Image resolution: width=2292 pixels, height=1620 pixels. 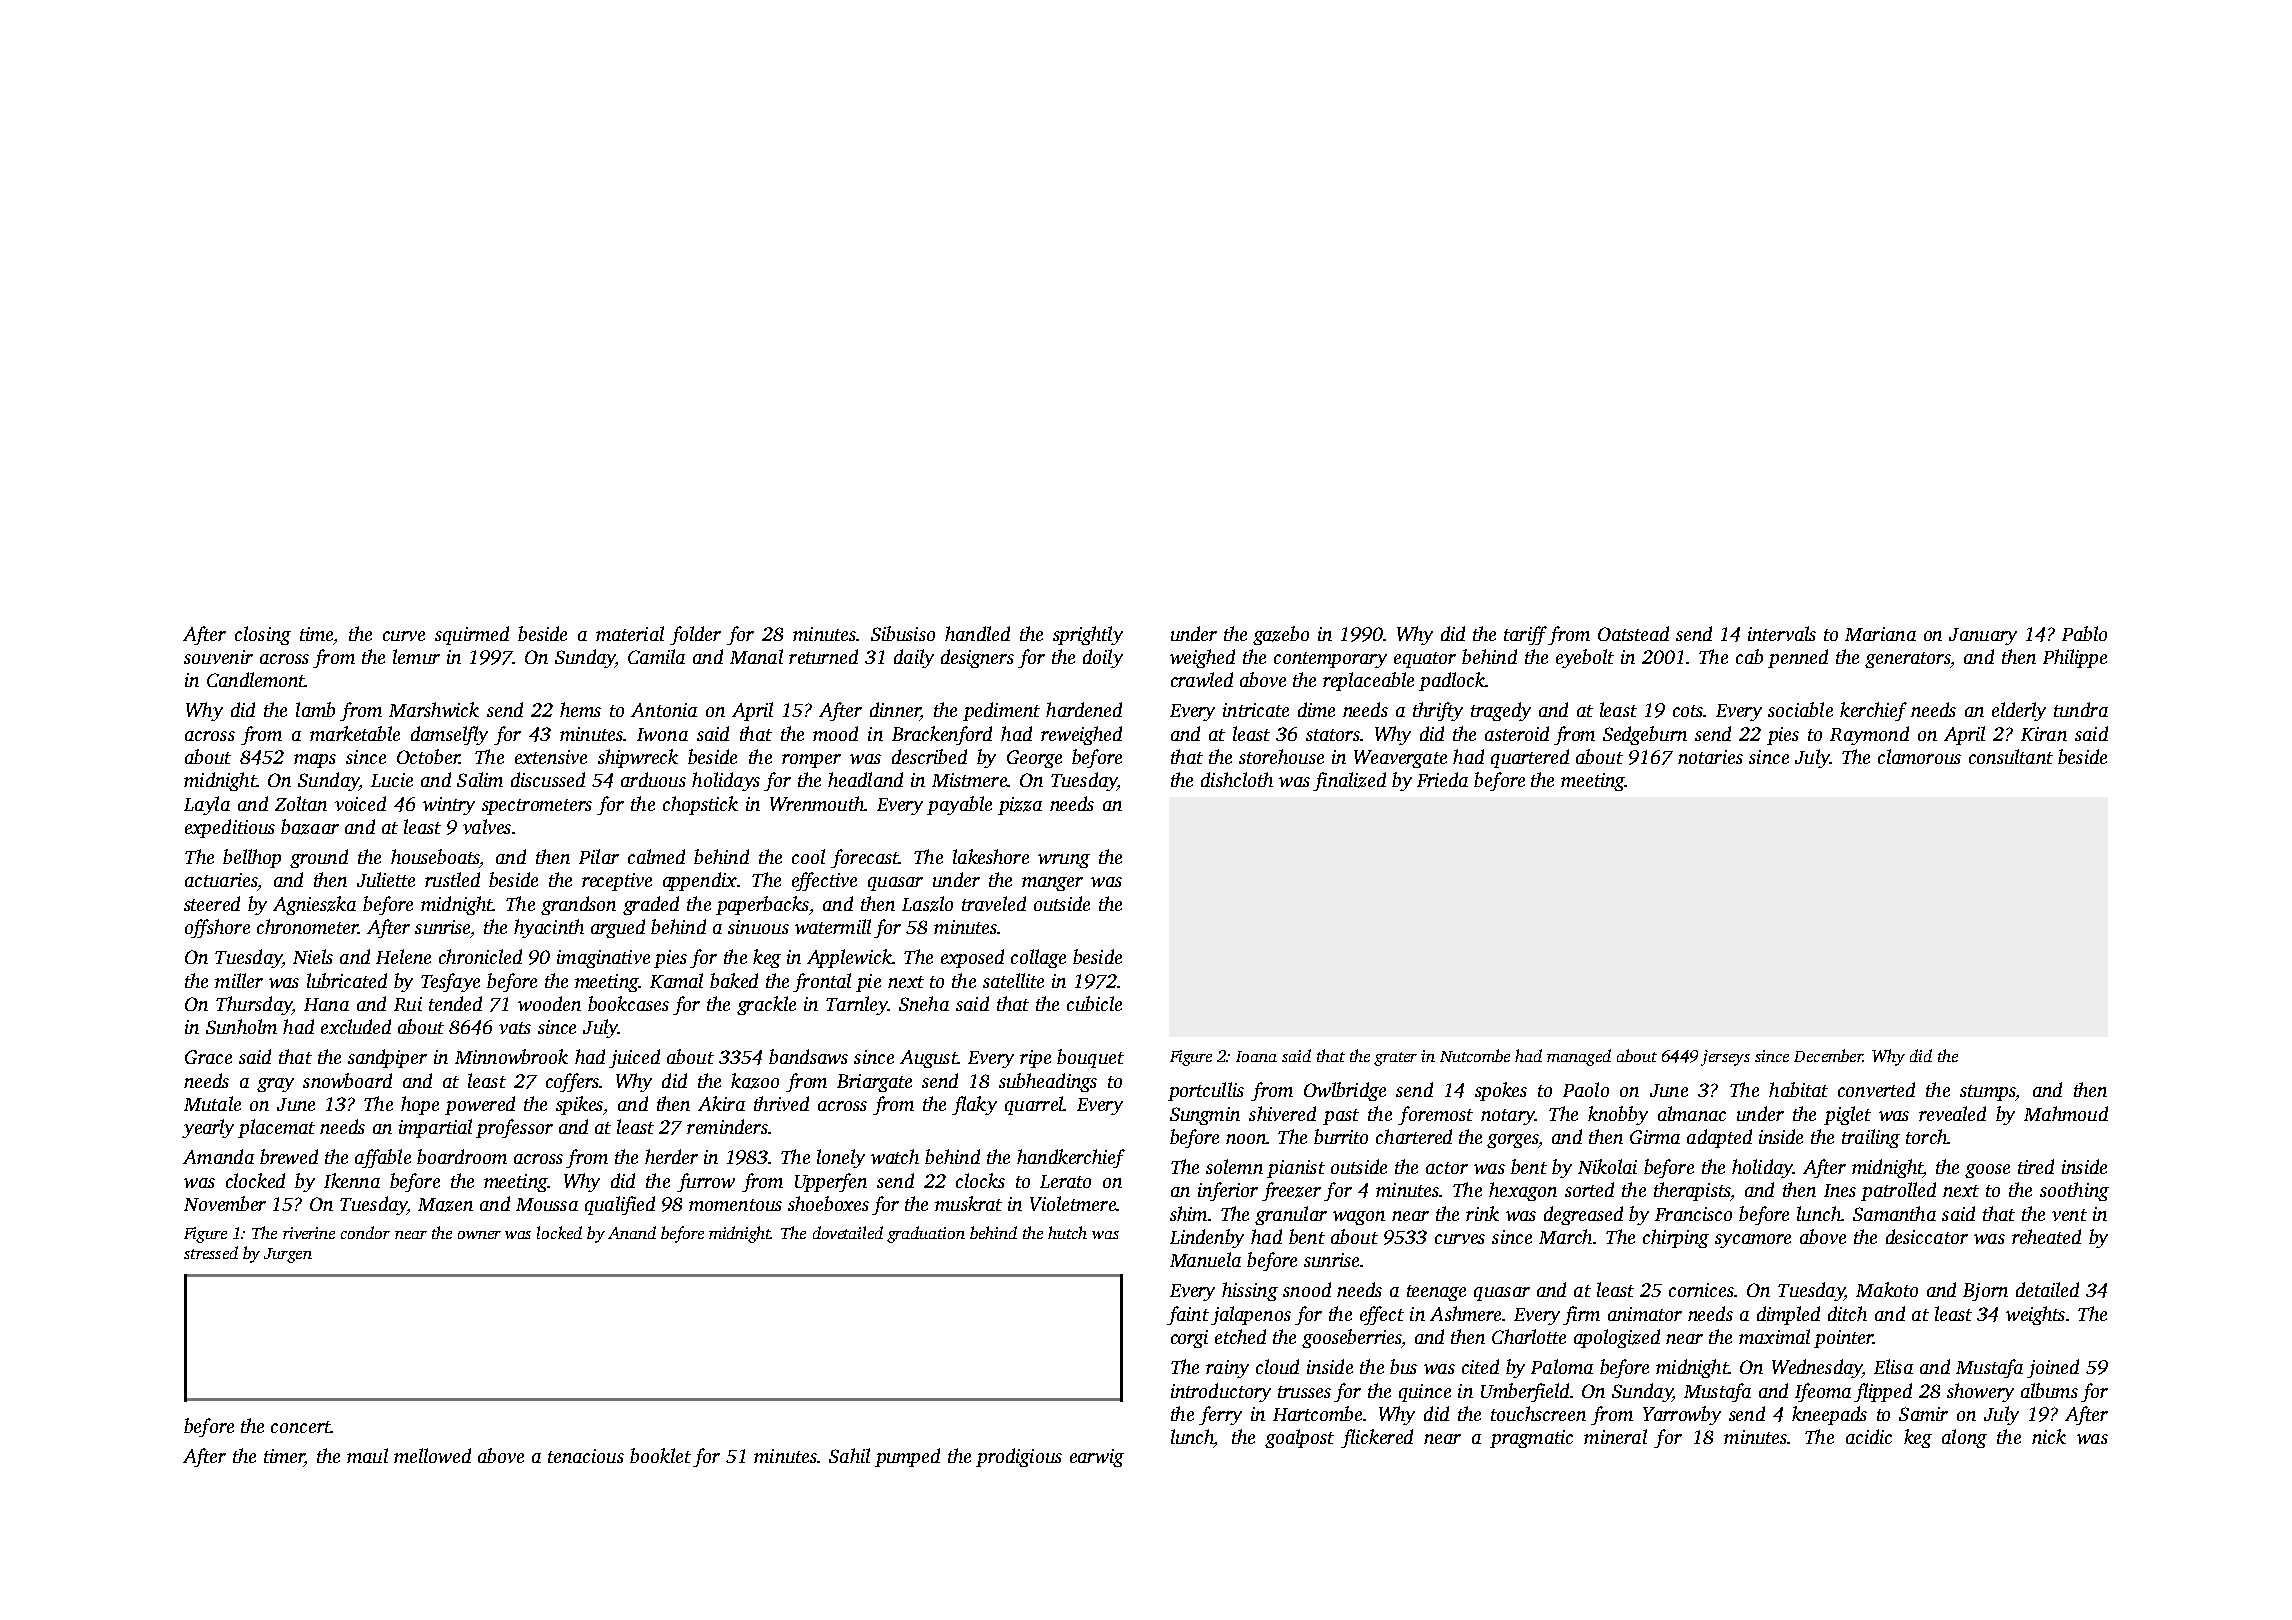 What do you see at coordinates (1964, 1438) in the document?
I see `along` at bounding box center [1964, 1438].
